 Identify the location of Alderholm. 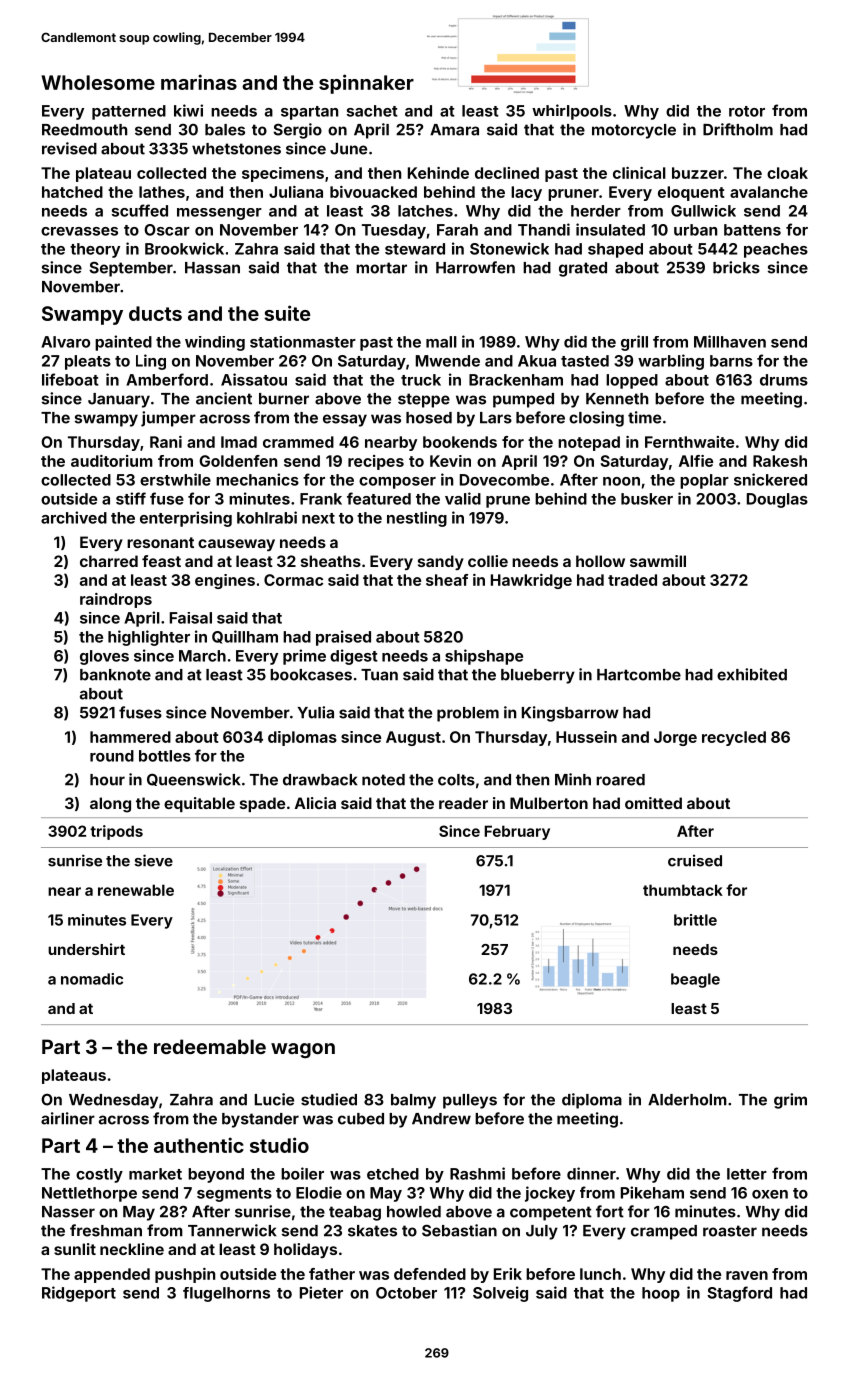
(687, 1100).
